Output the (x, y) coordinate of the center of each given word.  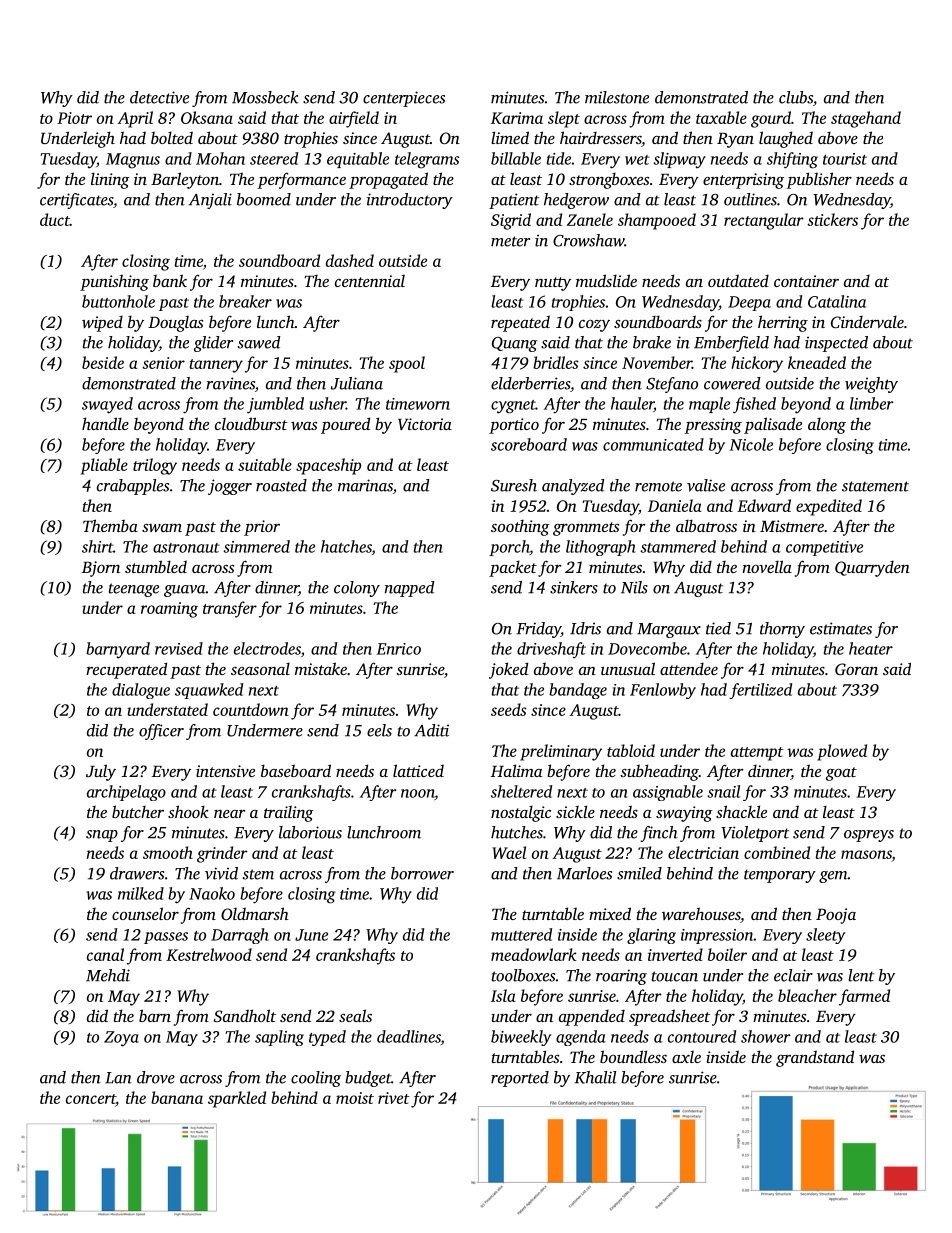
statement (875, 486)
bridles (556, 362)
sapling (279, 1038)
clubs (796, 97)
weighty (871, 385)
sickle (575, 811)
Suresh (514, 485)
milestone (617, 97)
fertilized (760, 691)
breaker (245, 301)
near (229, 813)
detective (159, 97)
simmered (256, 546)
